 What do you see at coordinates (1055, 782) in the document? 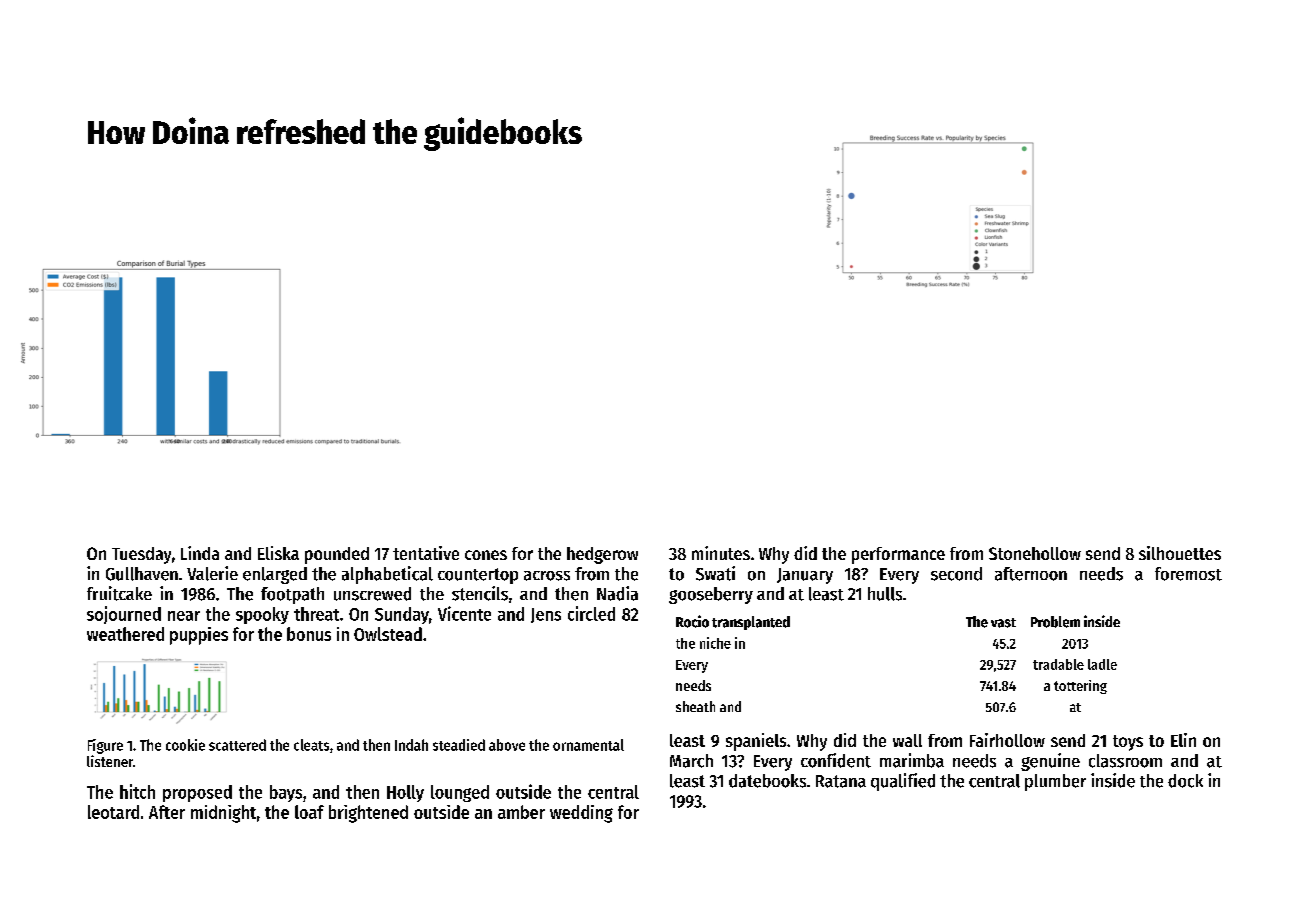
I see `plumber` at bounding box center [1055, 782].
